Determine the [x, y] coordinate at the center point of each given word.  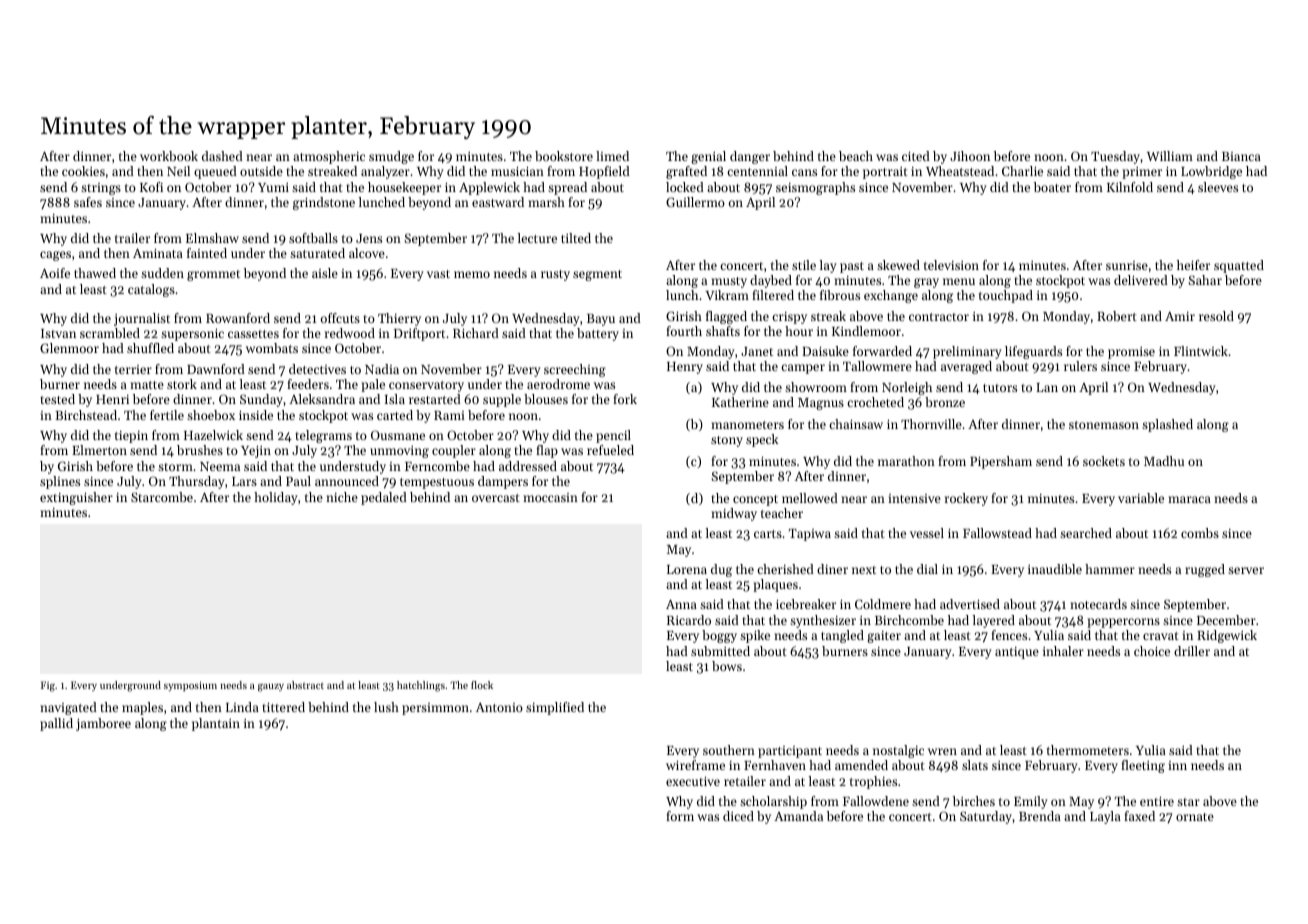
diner [832, 569]
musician [517, 171]
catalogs [151, 290]
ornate [1195, 817]
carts [768, 534]
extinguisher [76, 498]
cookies [83, 171]
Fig [48, 686]
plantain [216, 724]
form [680, 816]
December [1226, 620]
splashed [1167, 425]
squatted [1239, 266]
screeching [575, 370]
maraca [1189, 499]
